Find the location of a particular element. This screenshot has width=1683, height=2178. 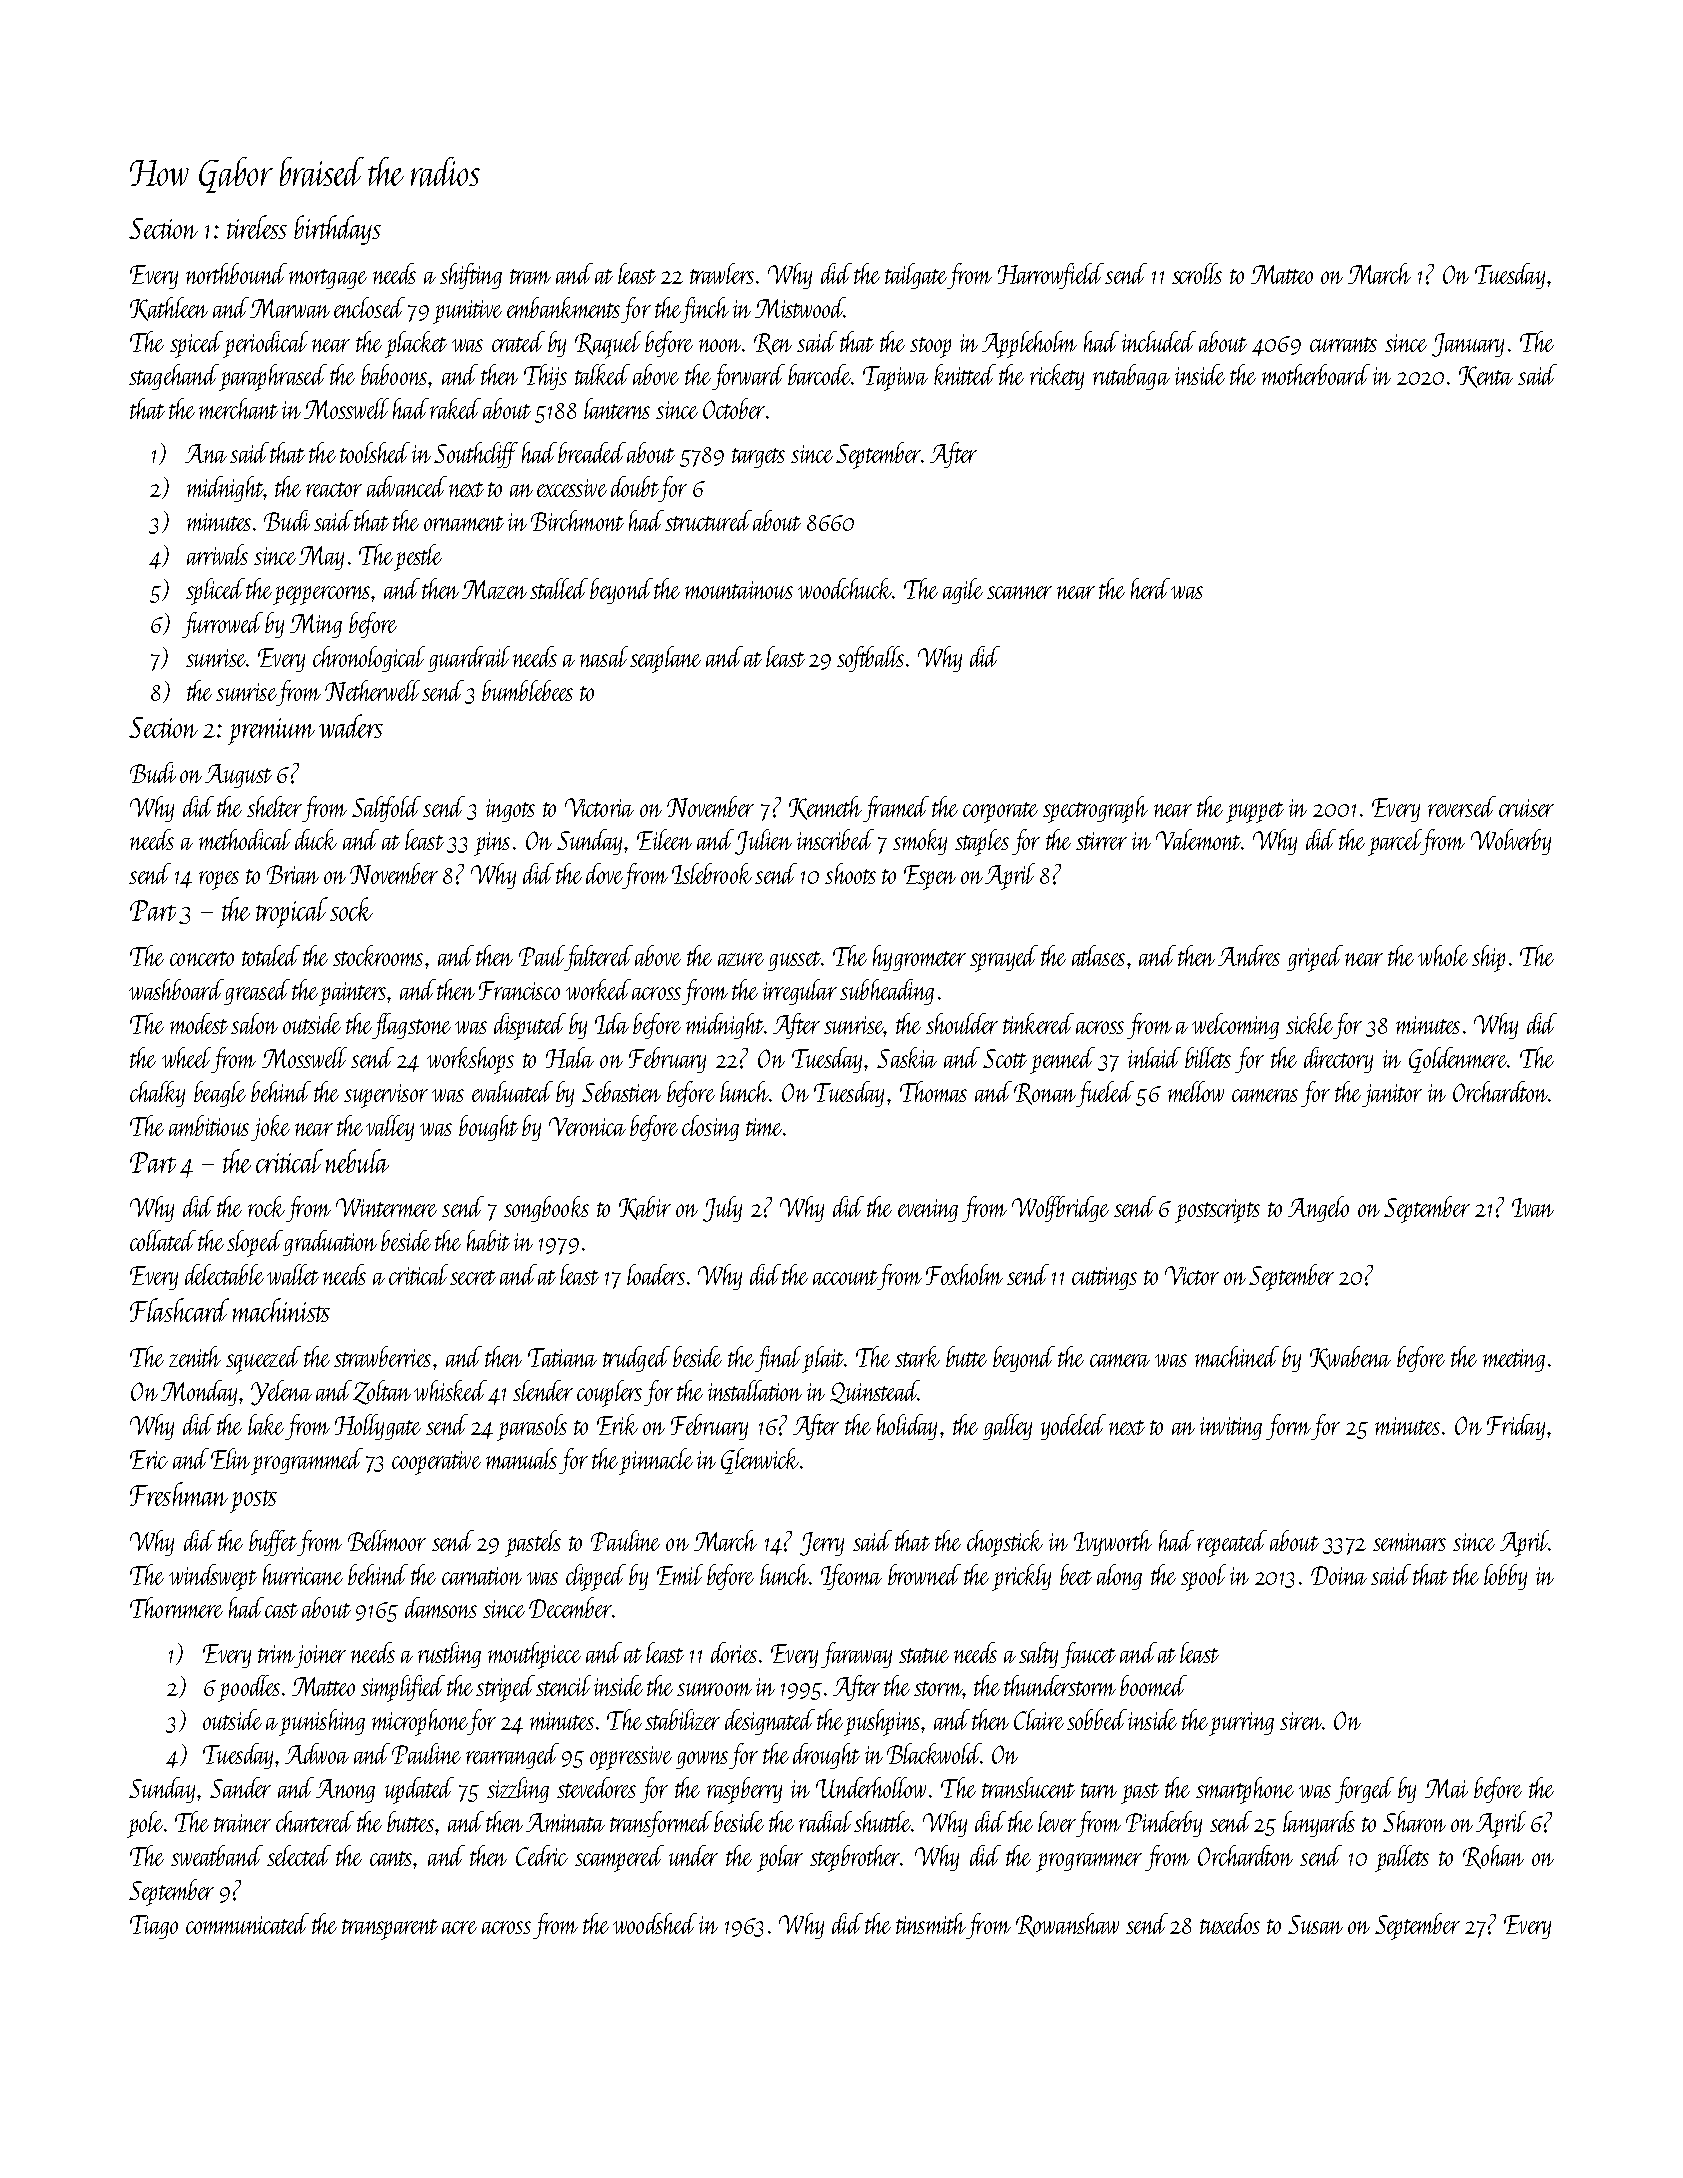

sobbed is located at coordinates (1097, 1719).
